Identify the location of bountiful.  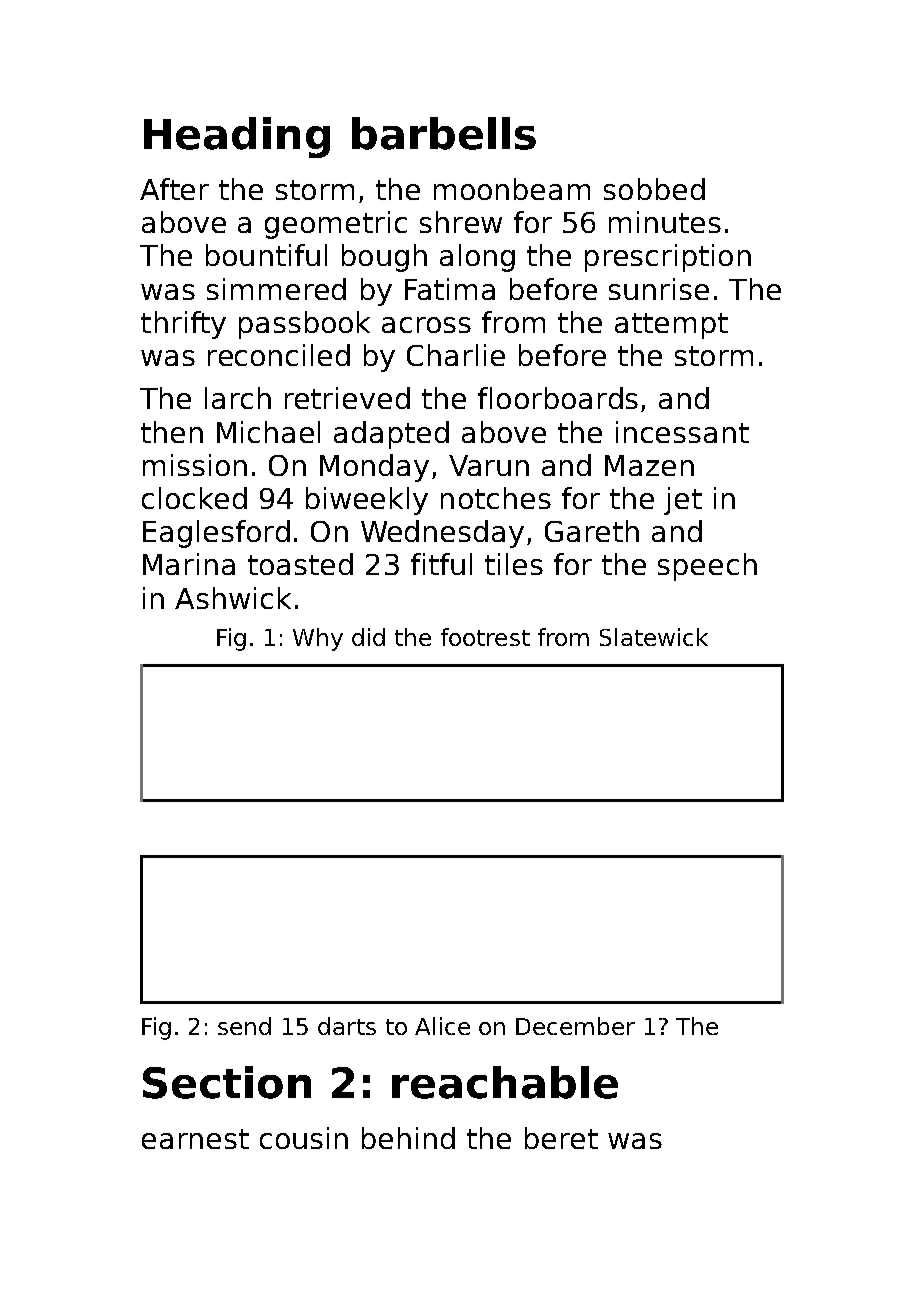
(266, 255).
